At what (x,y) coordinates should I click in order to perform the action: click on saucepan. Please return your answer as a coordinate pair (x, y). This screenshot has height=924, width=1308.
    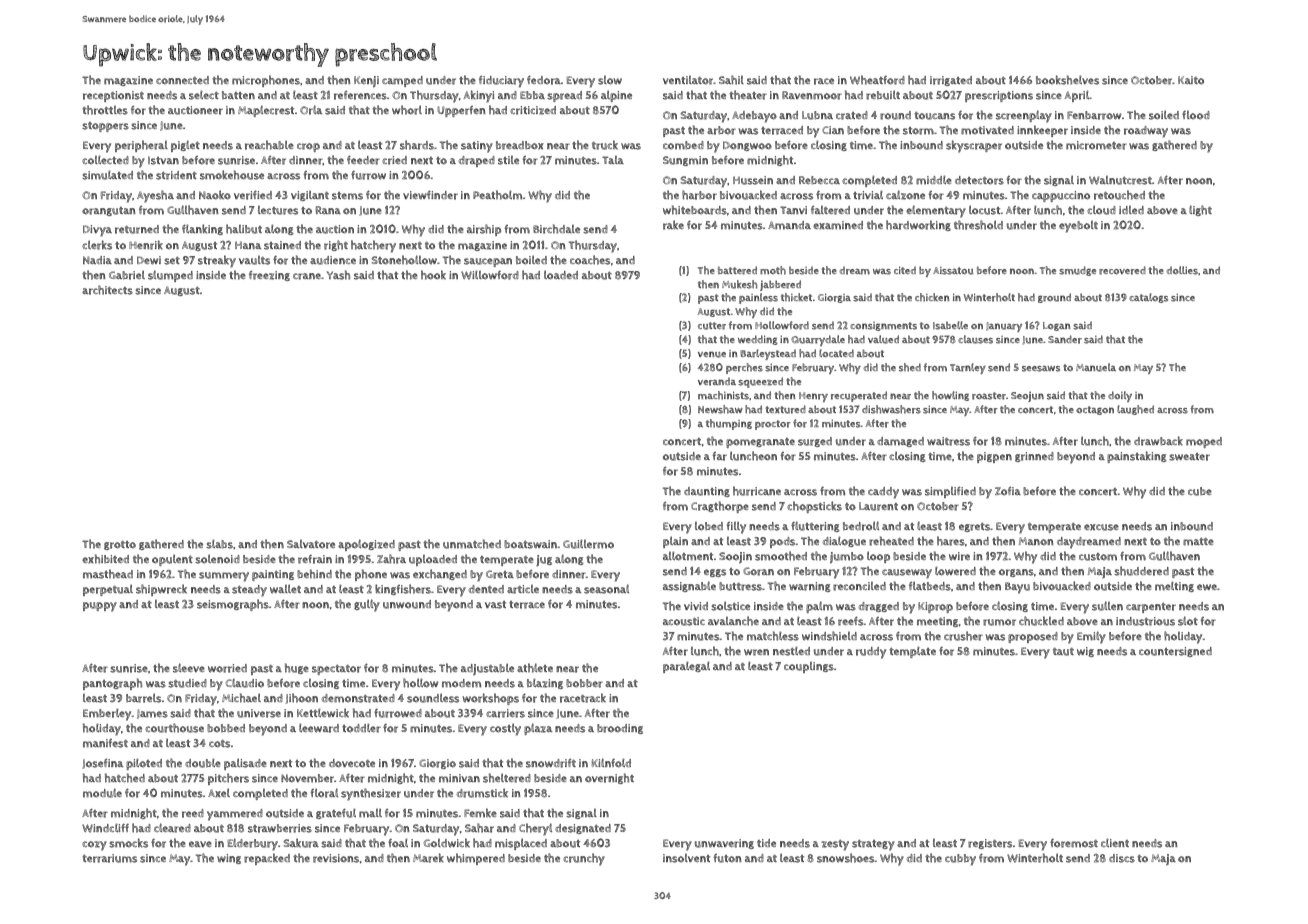
    Looking at the image, I should click on (488, 262).
